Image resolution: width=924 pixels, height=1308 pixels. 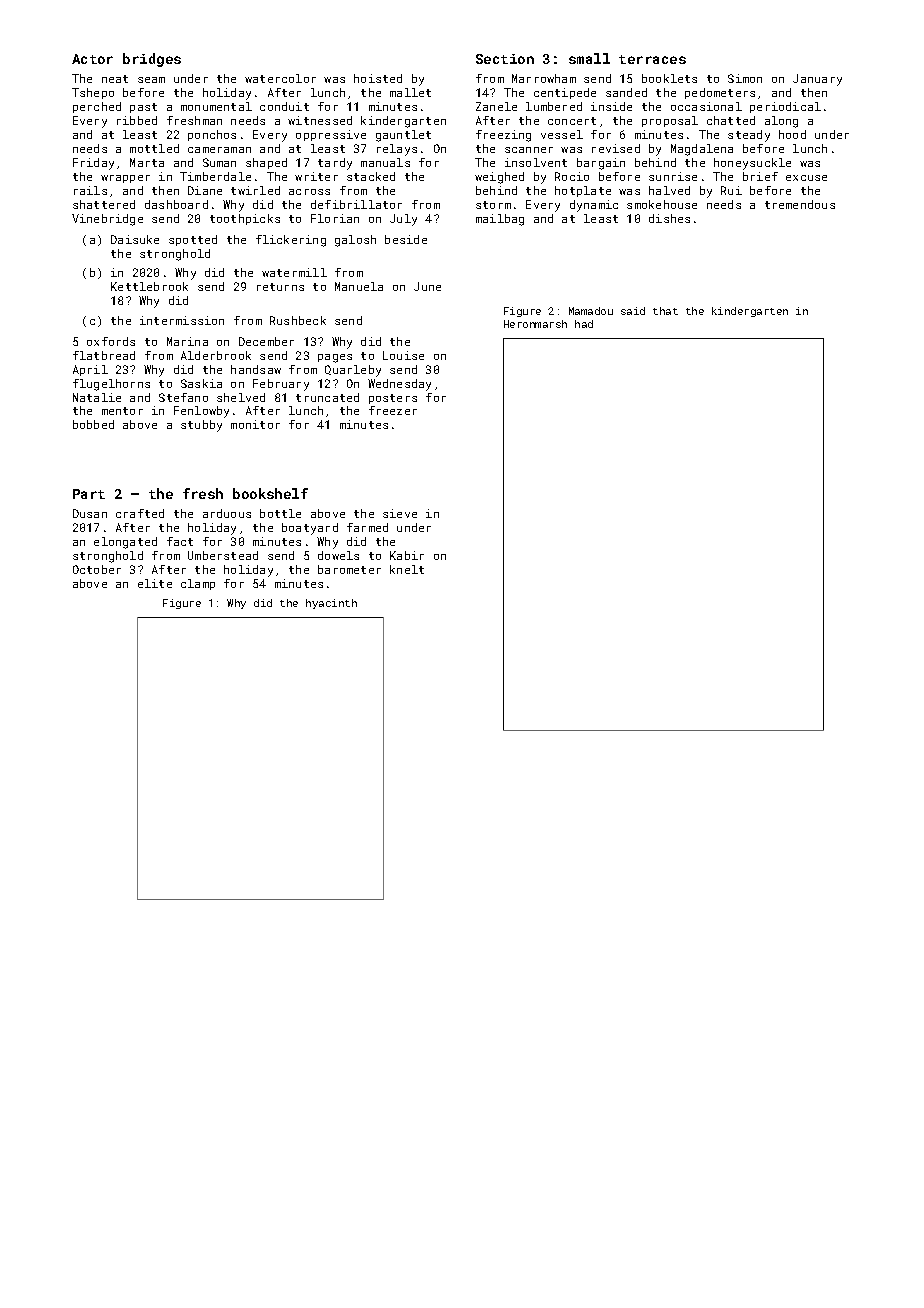 What do you see at coordinates (280, 78) in the page?
I see `watercolor` at bounding box center [280, 78].
